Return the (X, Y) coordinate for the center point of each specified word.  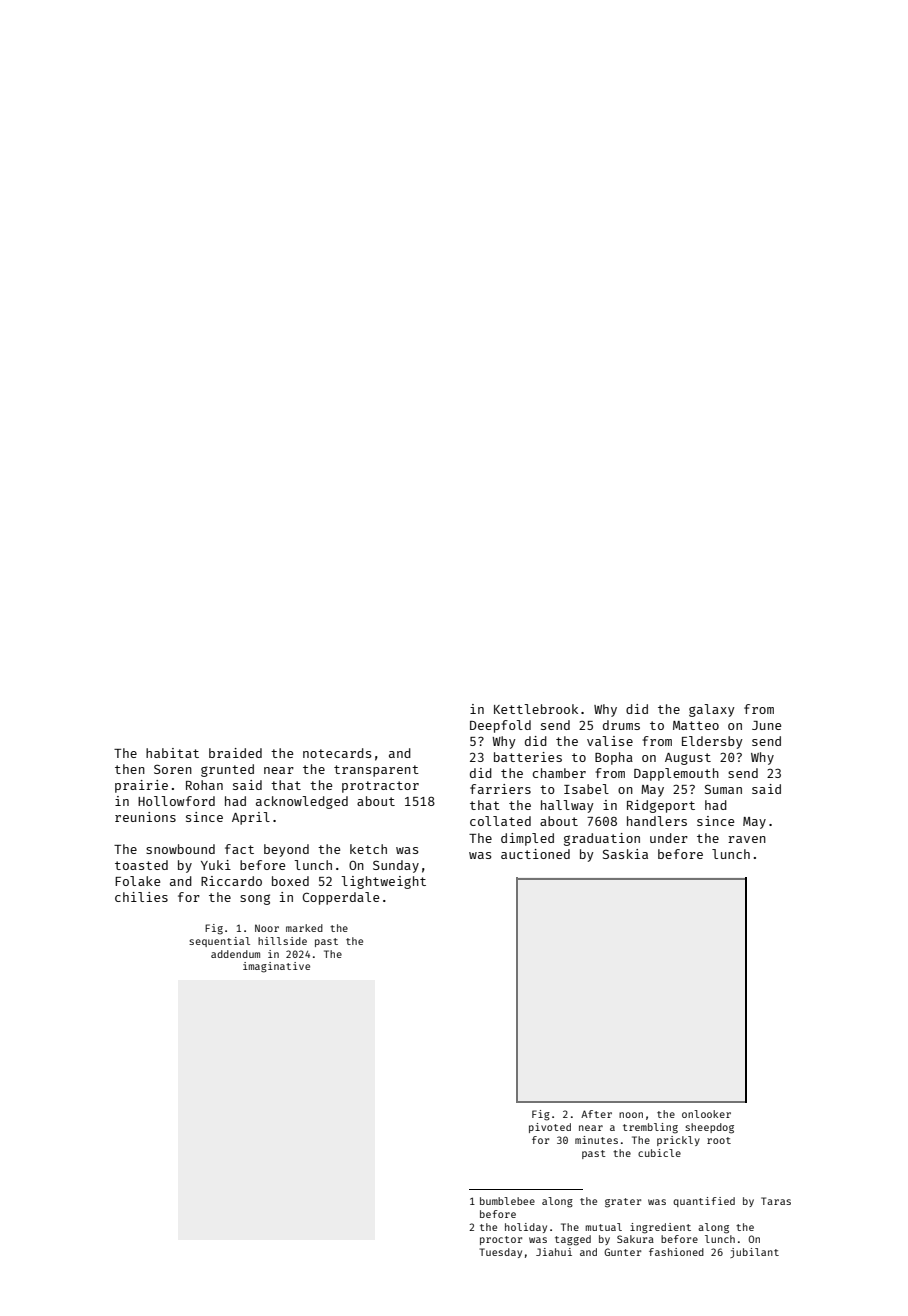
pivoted (550, 1128)
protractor (380, 787)
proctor (501, 1240)
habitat (172, 753)
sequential (219, 942)
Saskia (625, 854)
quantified (704, 1202)
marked (304, 928)
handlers (657, 821)
